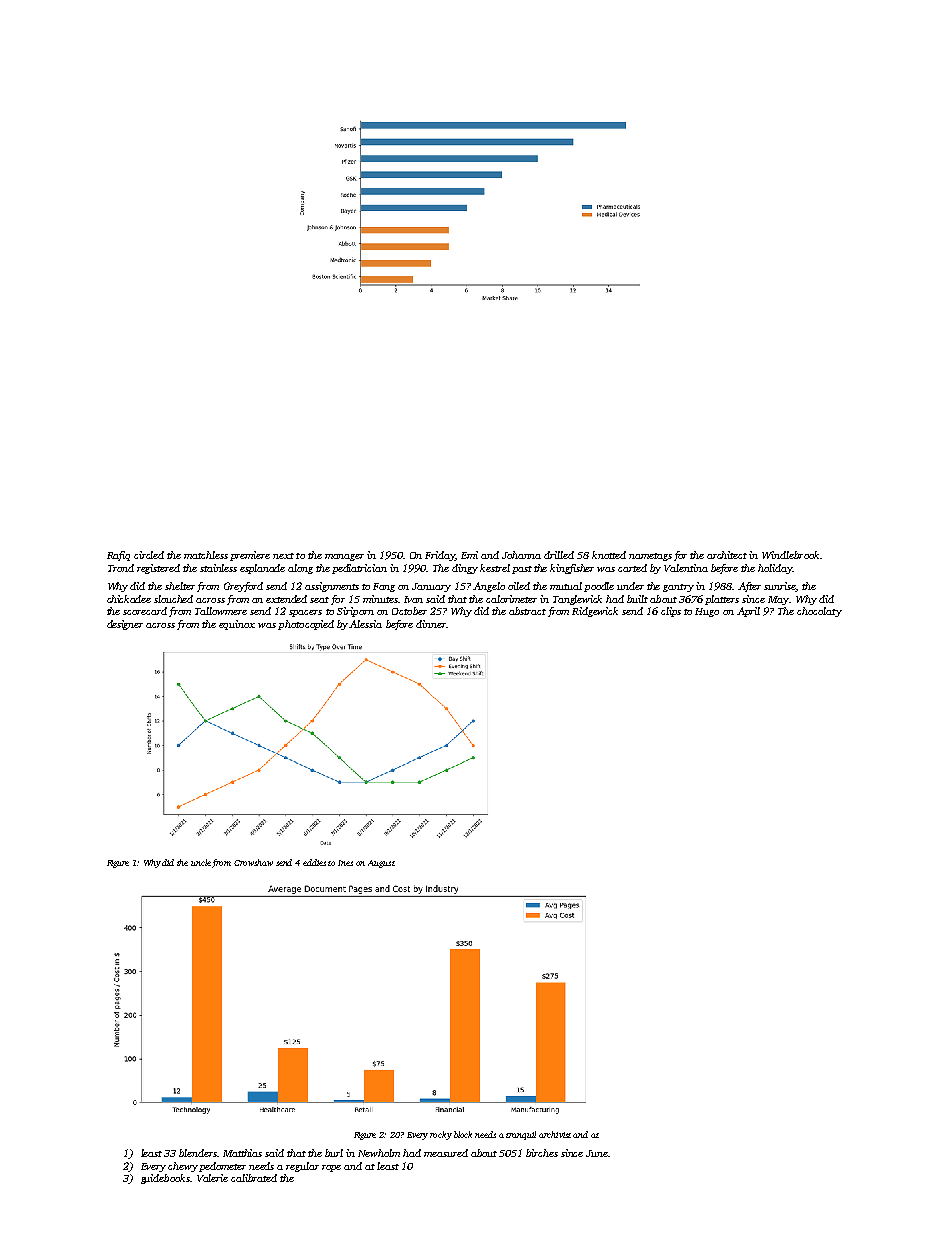  Describe the element at coordinates (345, 863) in the screenshot. I see `Ines` at that location.
